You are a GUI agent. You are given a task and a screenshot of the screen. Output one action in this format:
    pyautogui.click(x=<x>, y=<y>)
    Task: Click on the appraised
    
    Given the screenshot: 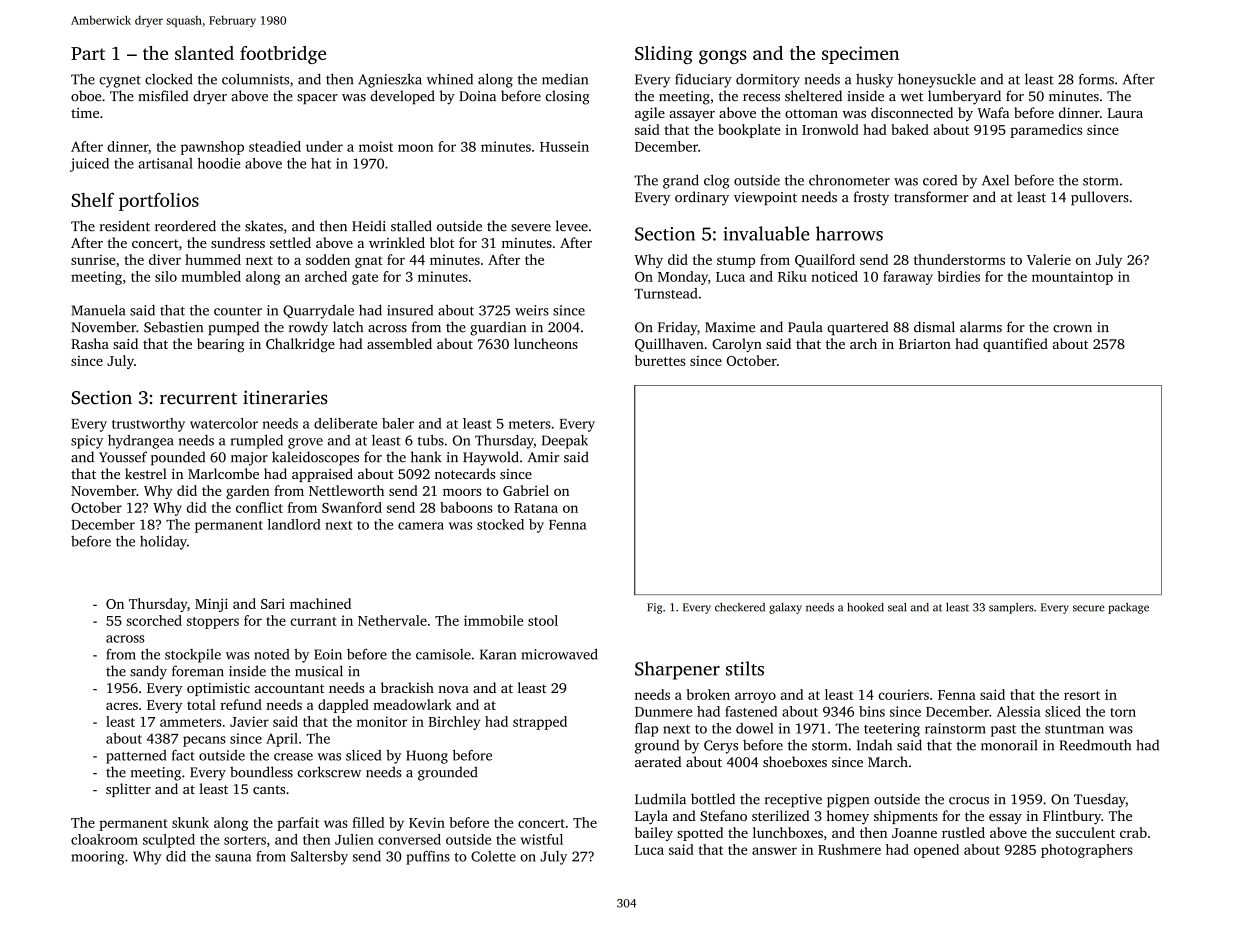 What is the action you would take?
    pyautogui.click(x=322, y=475)
